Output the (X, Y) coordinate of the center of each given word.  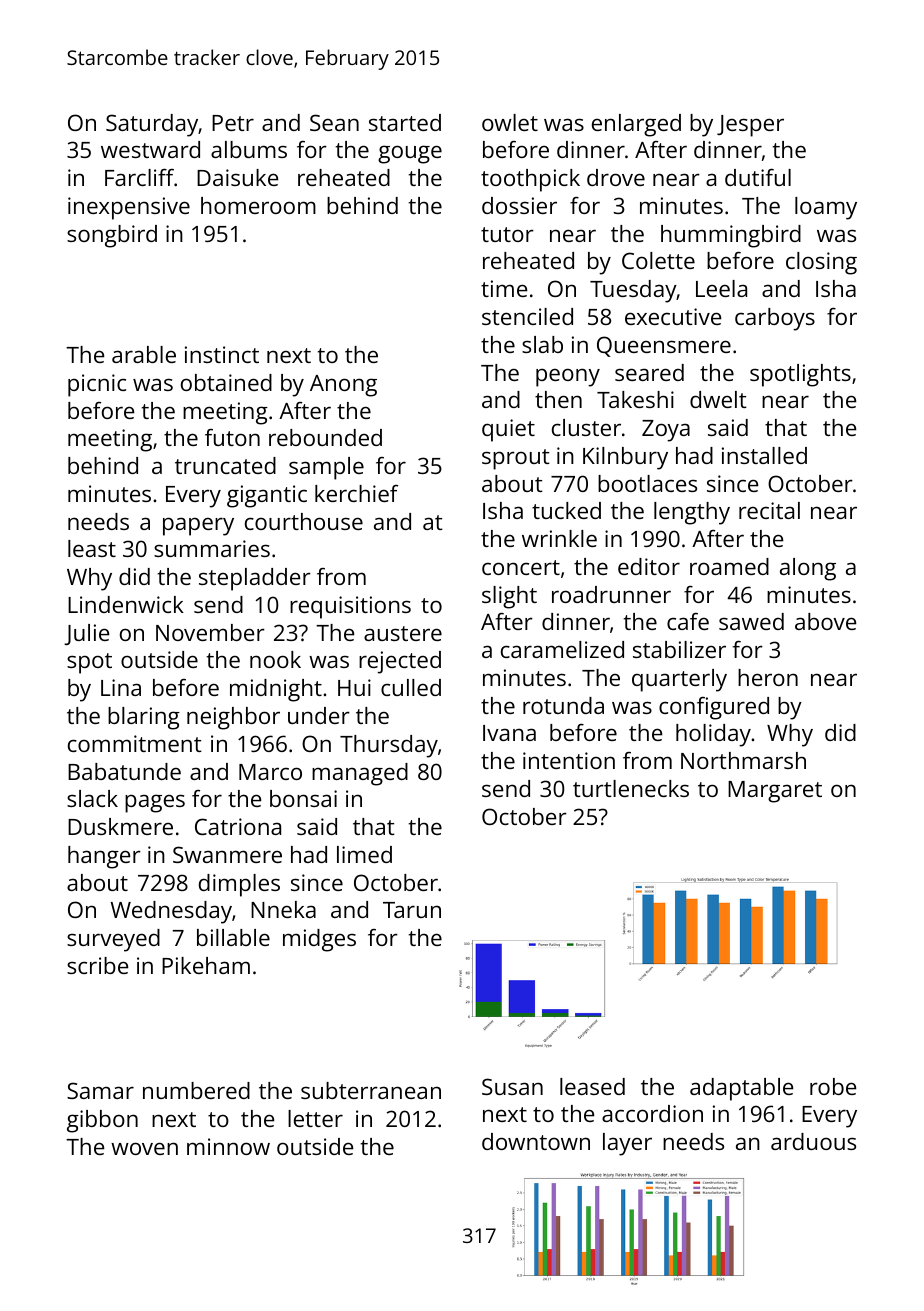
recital (769, 510)
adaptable (741, 1089)
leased (592, 1086)
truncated (225, 465)
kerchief (356, 493)
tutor (507, 234)
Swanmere (227, 854)
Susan (512, 1086)
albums (249, 149)
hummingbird (731, 236)
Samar (100, 1090)
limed (364, 854)
